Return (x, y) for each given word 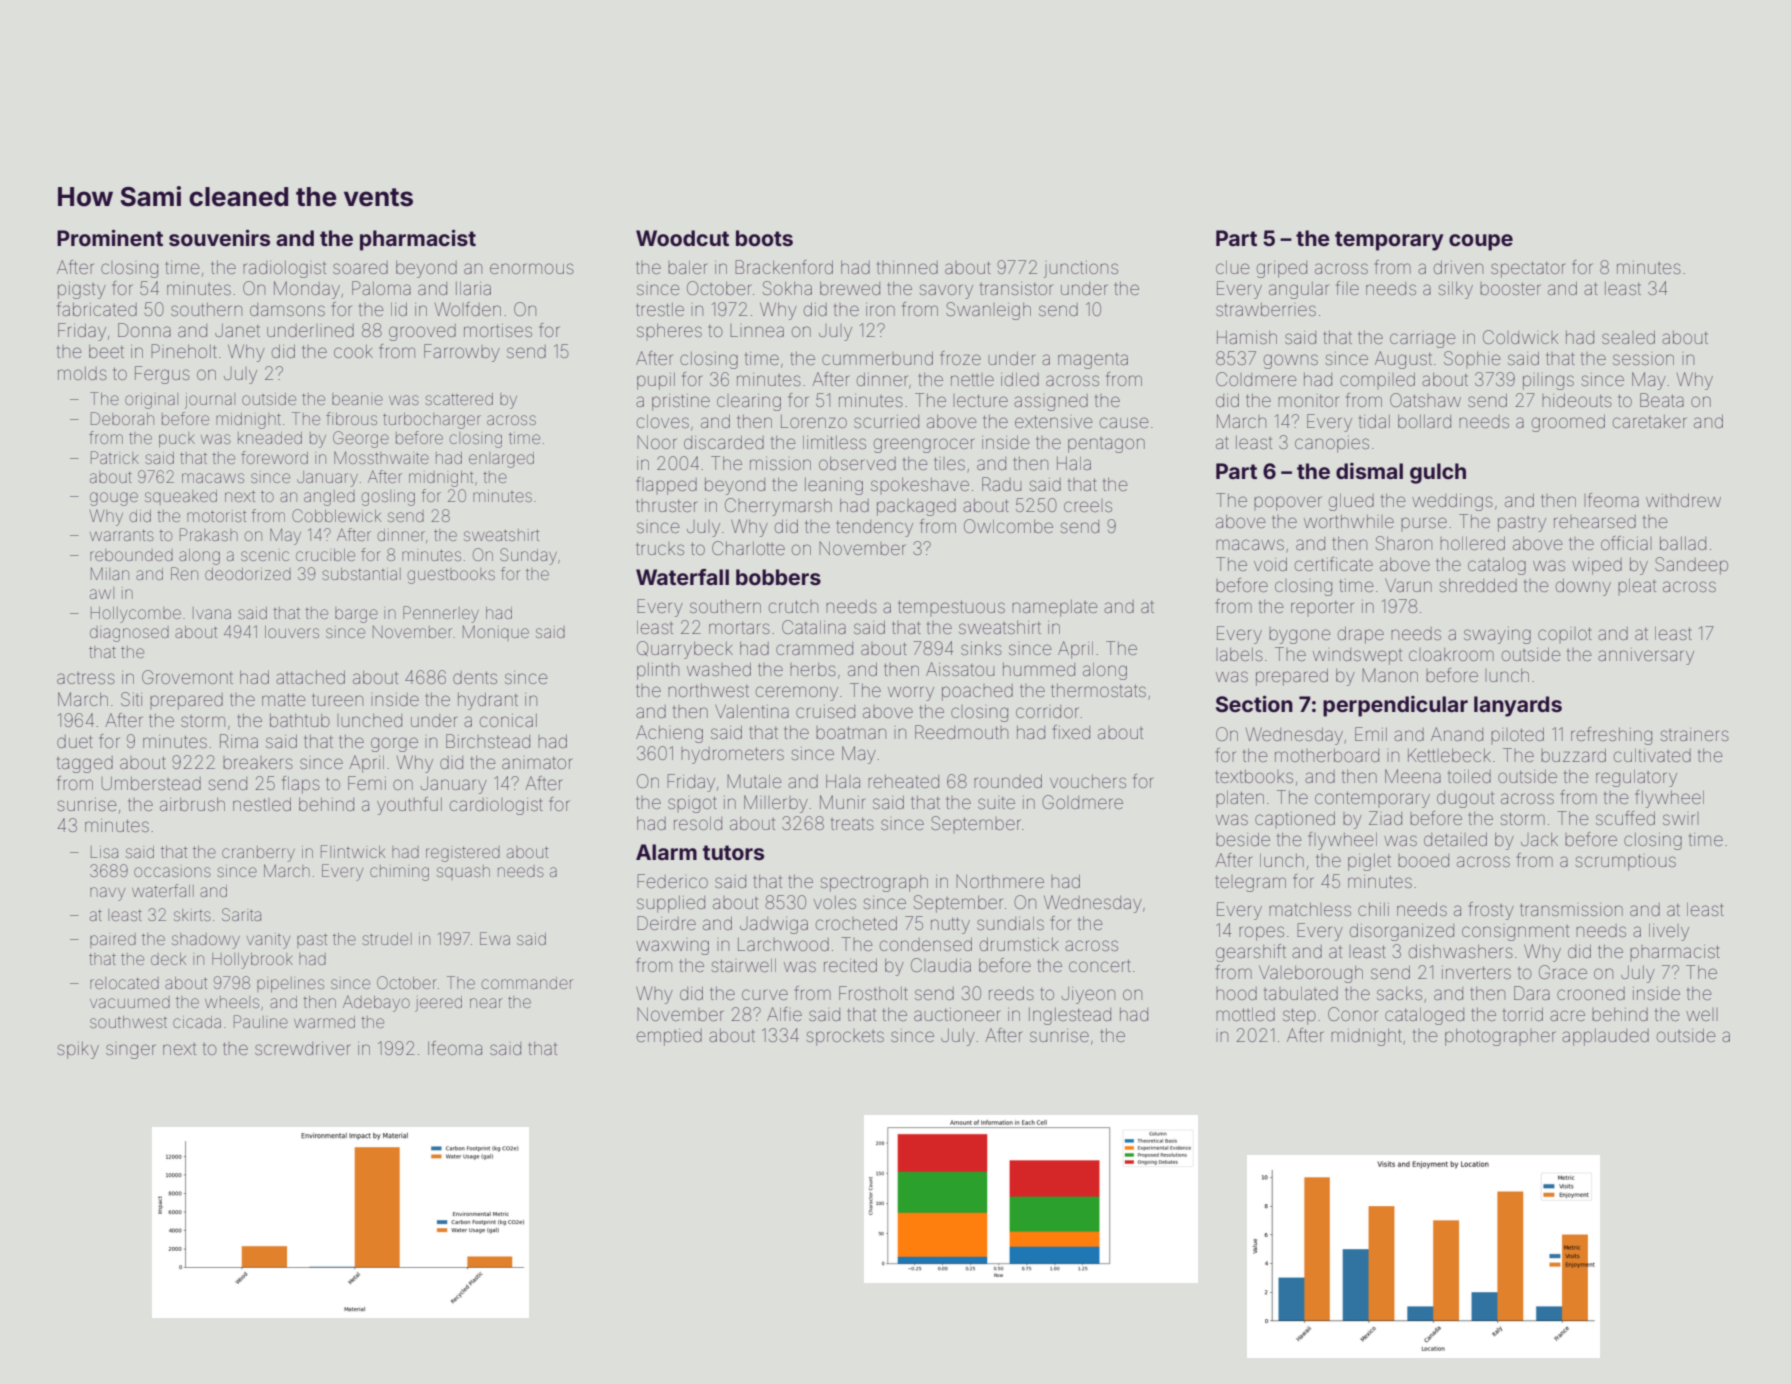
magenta (1093, 361)
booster (1510, 288)
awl (102, 593)
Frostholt (873, 993)
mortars (739, 628)
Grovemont (187, 677)
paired (113, 940)
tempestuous (951, 606)
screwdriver (302, 1048)
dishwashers (1461, 951)
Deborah (122, 418)
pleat (1637, 585)
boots (764, 238)
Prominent (110, 237)
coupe (1481, 242)
